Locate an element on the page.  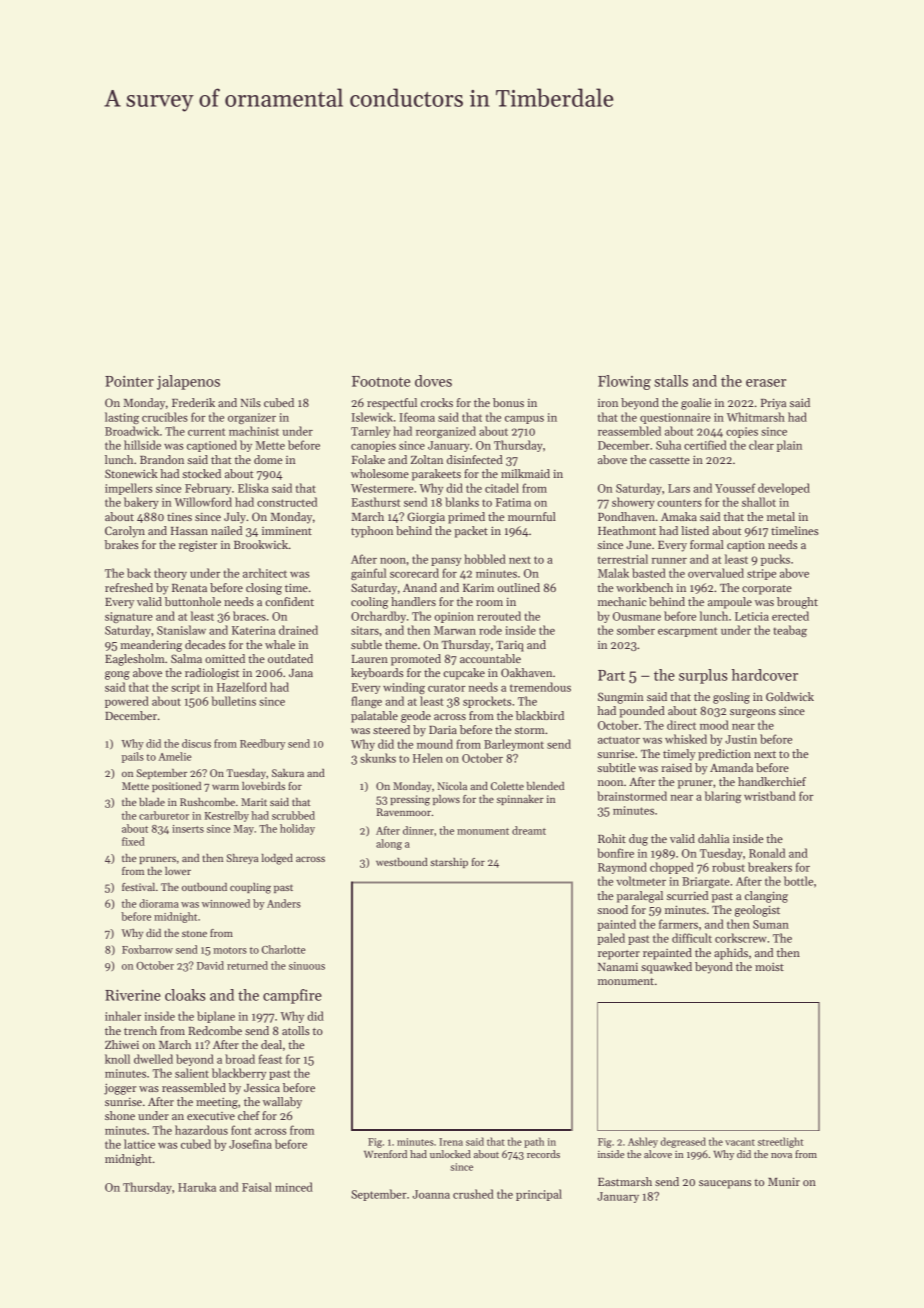
jogger is located at coordinates (120, 1089).
